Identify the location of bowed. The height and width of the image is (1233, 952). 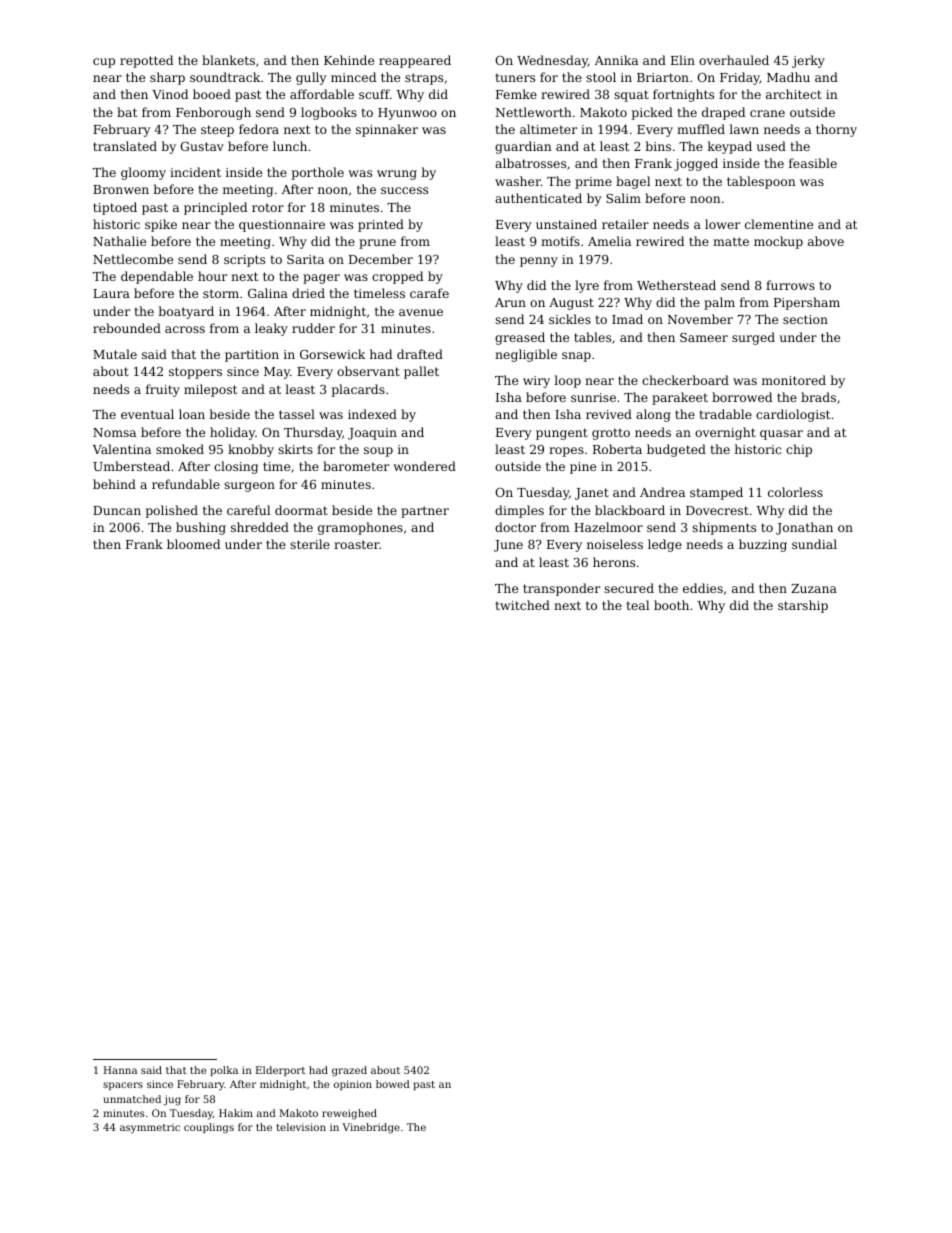
(393, 1084).
